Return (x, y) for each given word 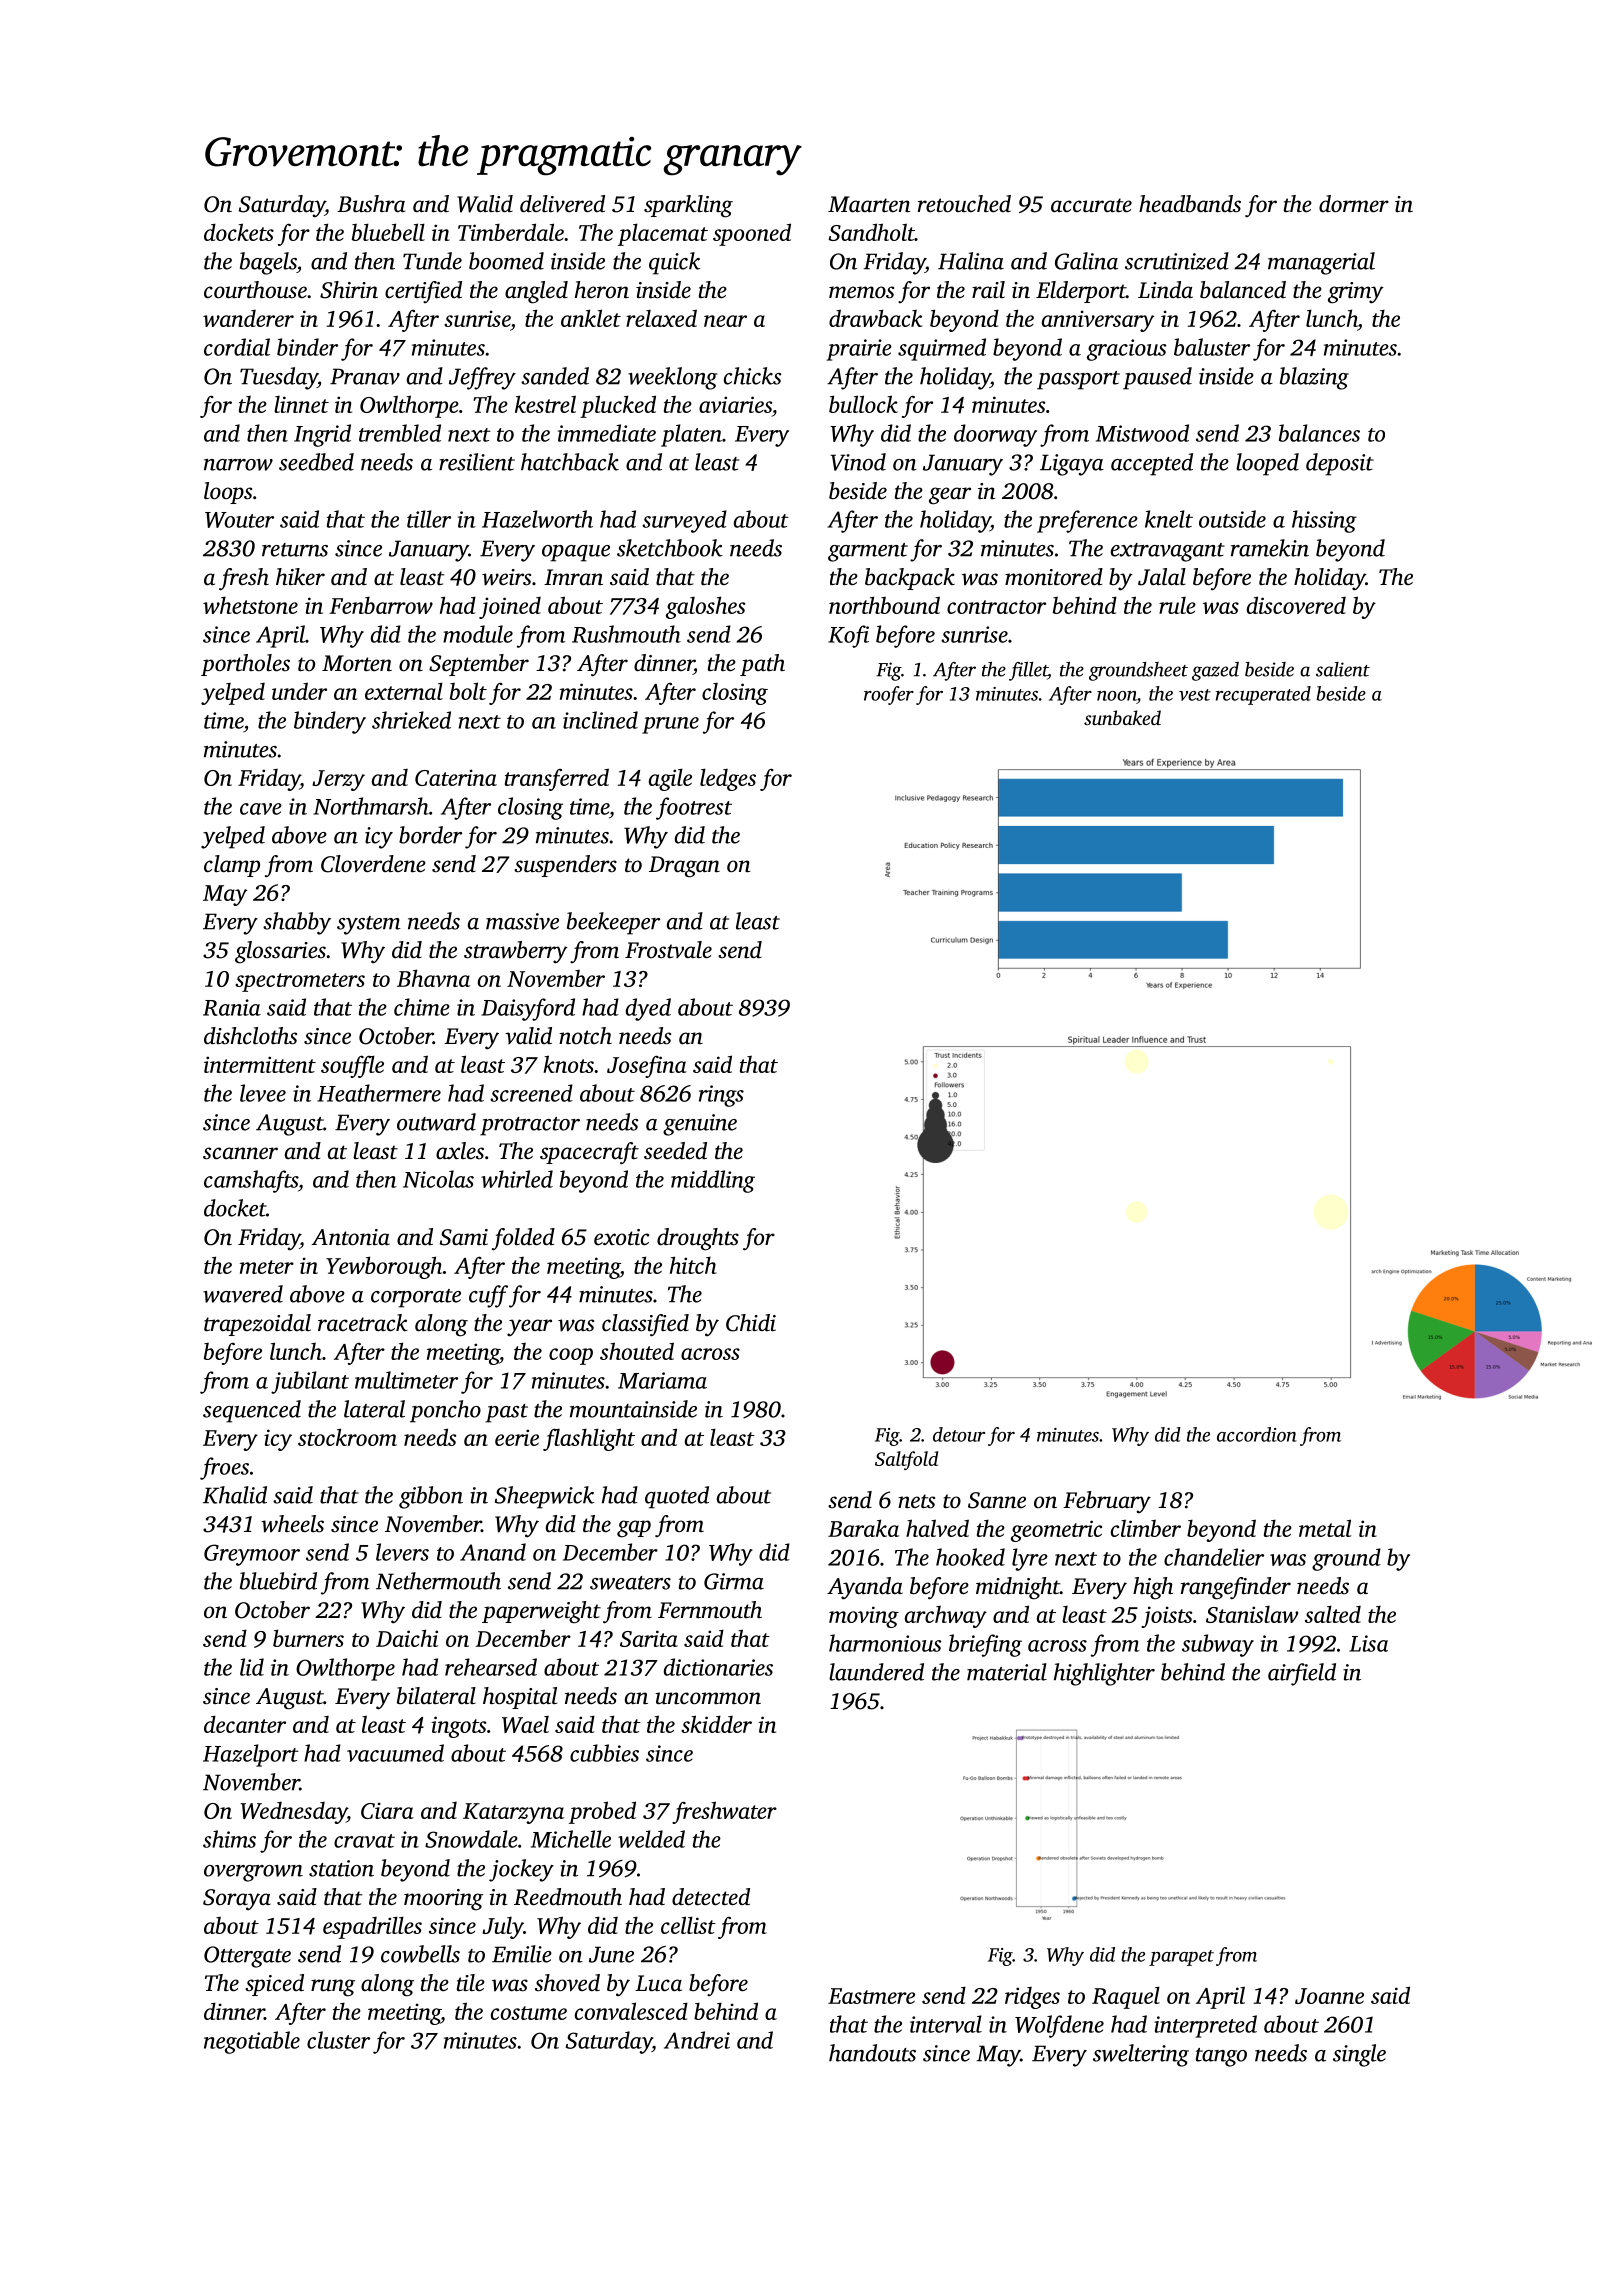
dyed (648, 1009)
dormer (1354, 204)
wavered (243, 1294)
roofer (889, 695)
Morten (357, 663)
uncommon (708, 1698)
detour (959, 1434)
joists (1166, 1617)
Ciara (387, 1810)
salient (1343, 669)
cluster (338, 2040)
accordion (1257, 1434)
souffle (352, 1066)
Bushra (371, 204)
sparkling (688, 206)
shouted (637, 1351)
